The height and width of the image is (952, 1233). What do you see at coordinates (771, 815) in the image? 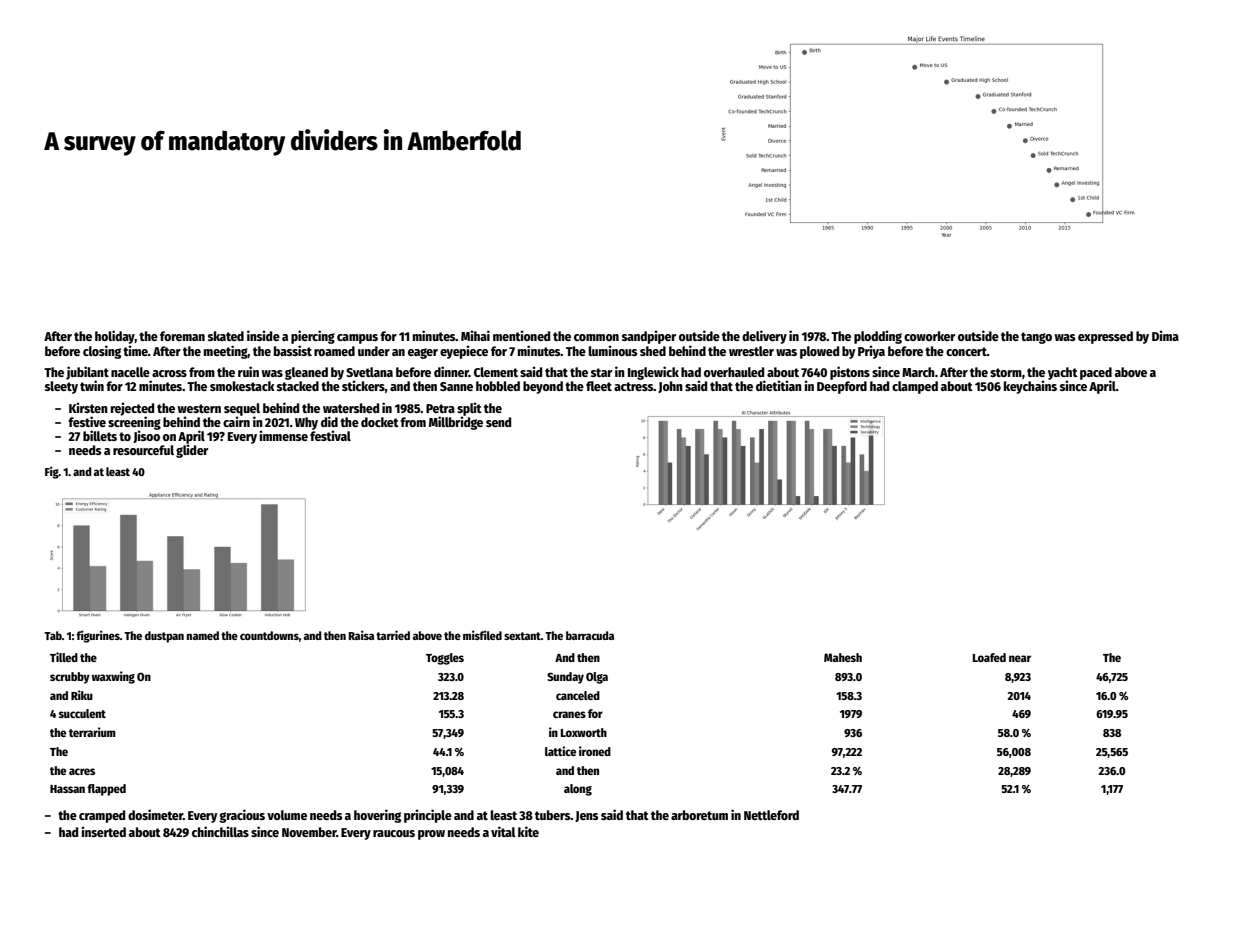
I see `Nettleford` at bounding box center [771, 815].
